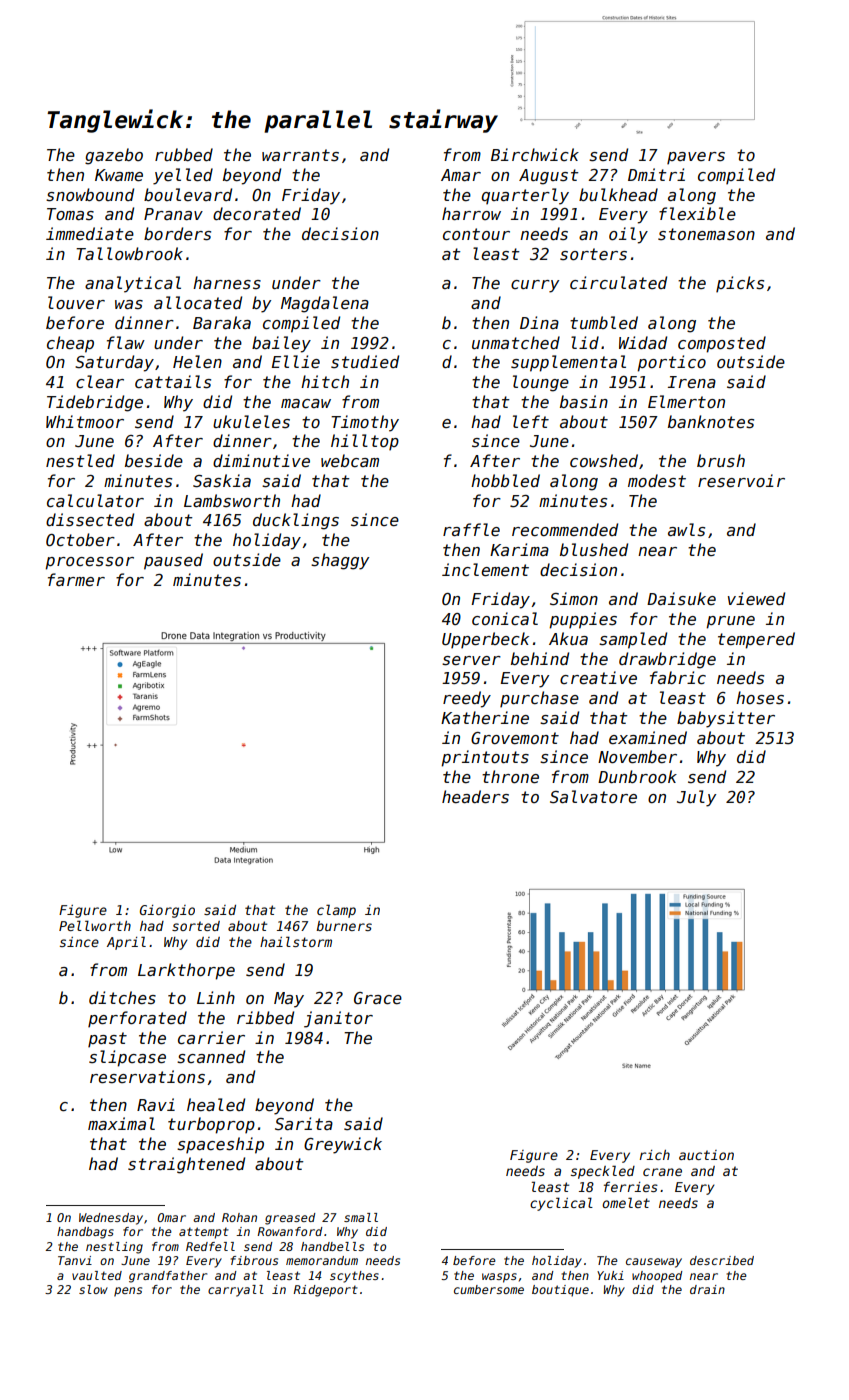 The height and width of the page is (1400, 849). What do you see at coordinates (336, 911) in the page?
I see `clamp` at bounding box center [336, 911].
